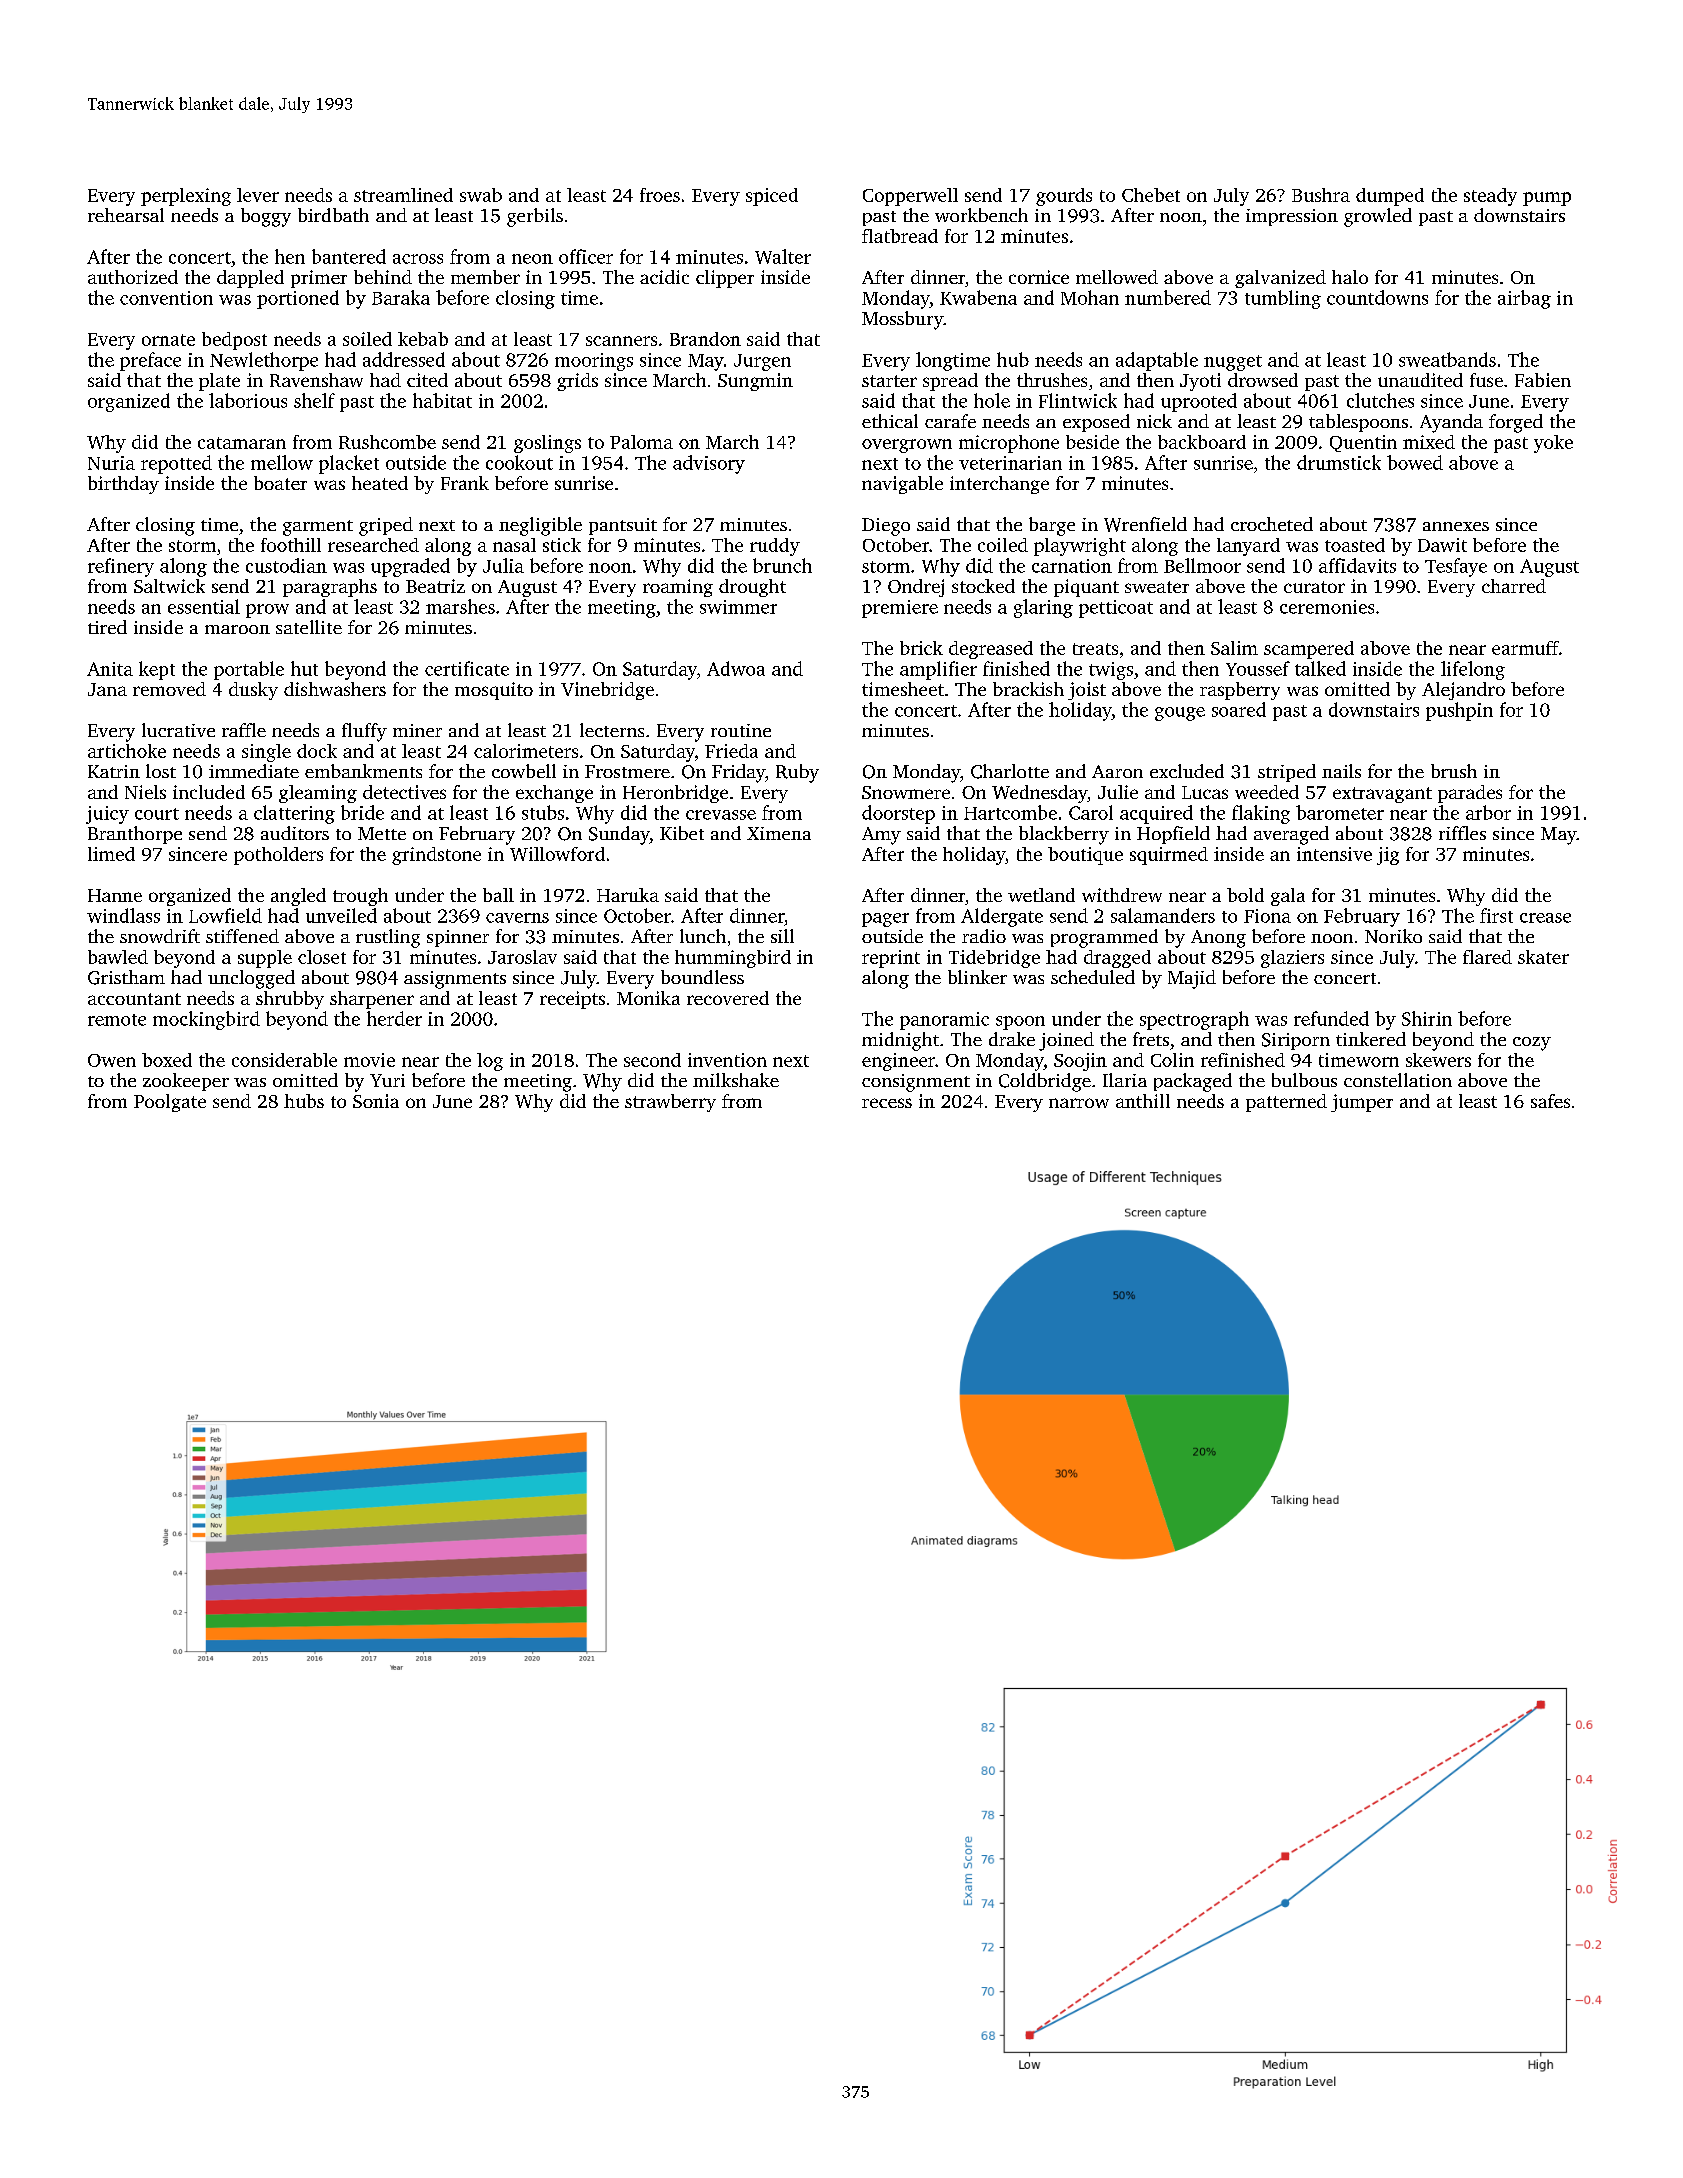 This image has height=2178, width=1683. Describe the element at coordinates (1039, 277) in the image. I see `cornice` at that location.
